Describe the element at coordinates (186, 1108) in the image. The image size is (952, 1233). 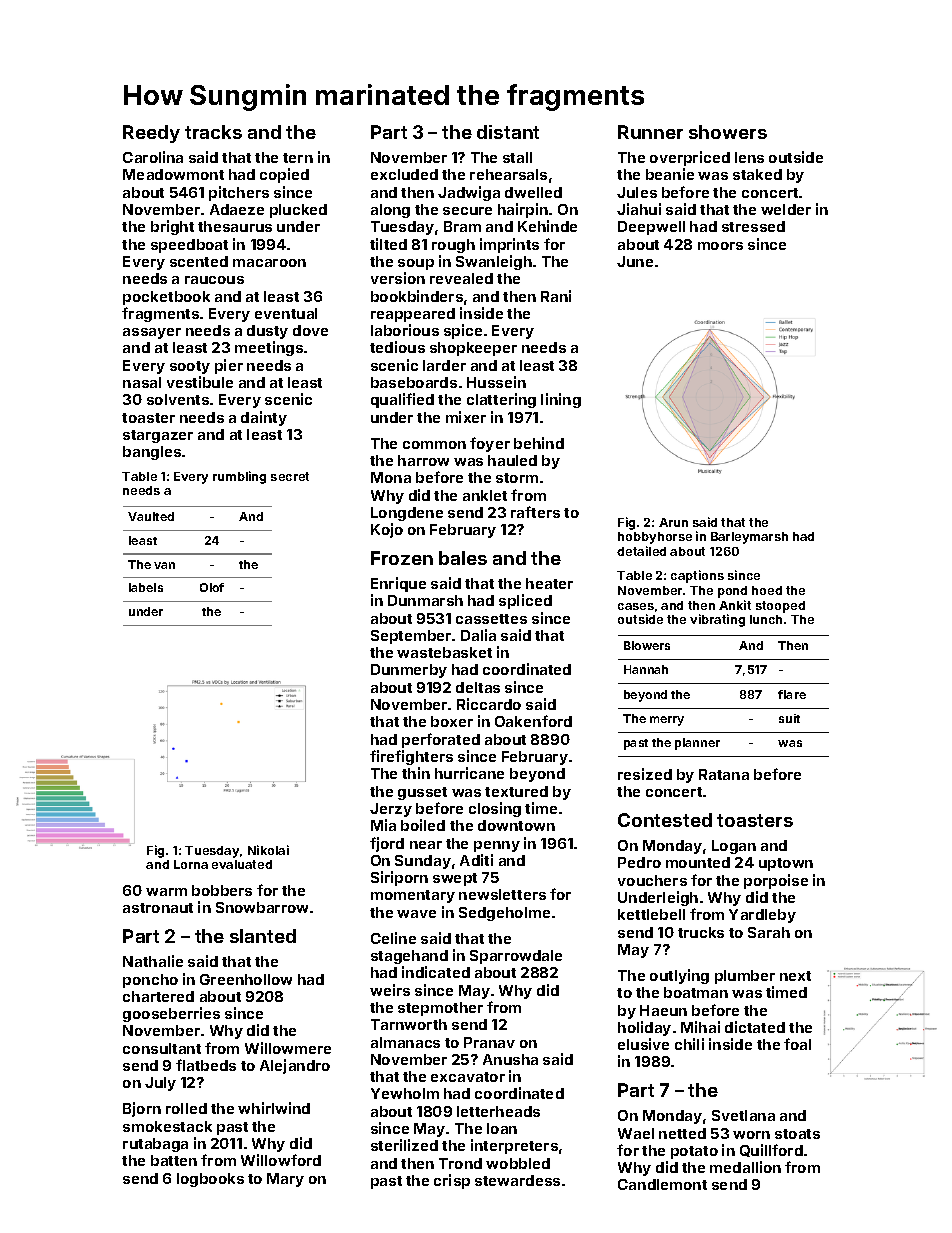
I see `rolled` at that location.
